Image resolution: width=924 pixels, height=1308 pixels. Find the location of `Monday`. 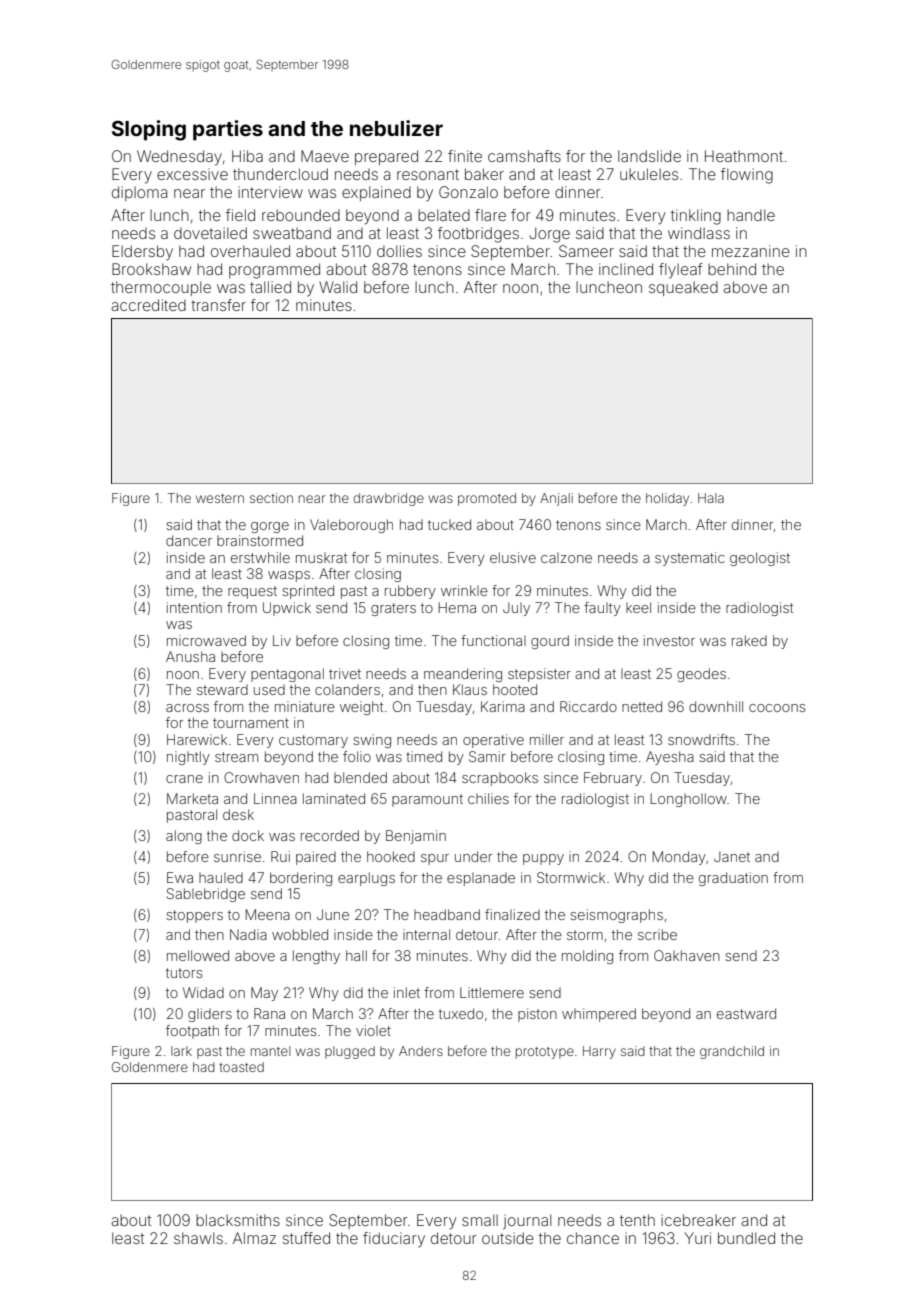

Monday is located at coordinates (679, 858).
